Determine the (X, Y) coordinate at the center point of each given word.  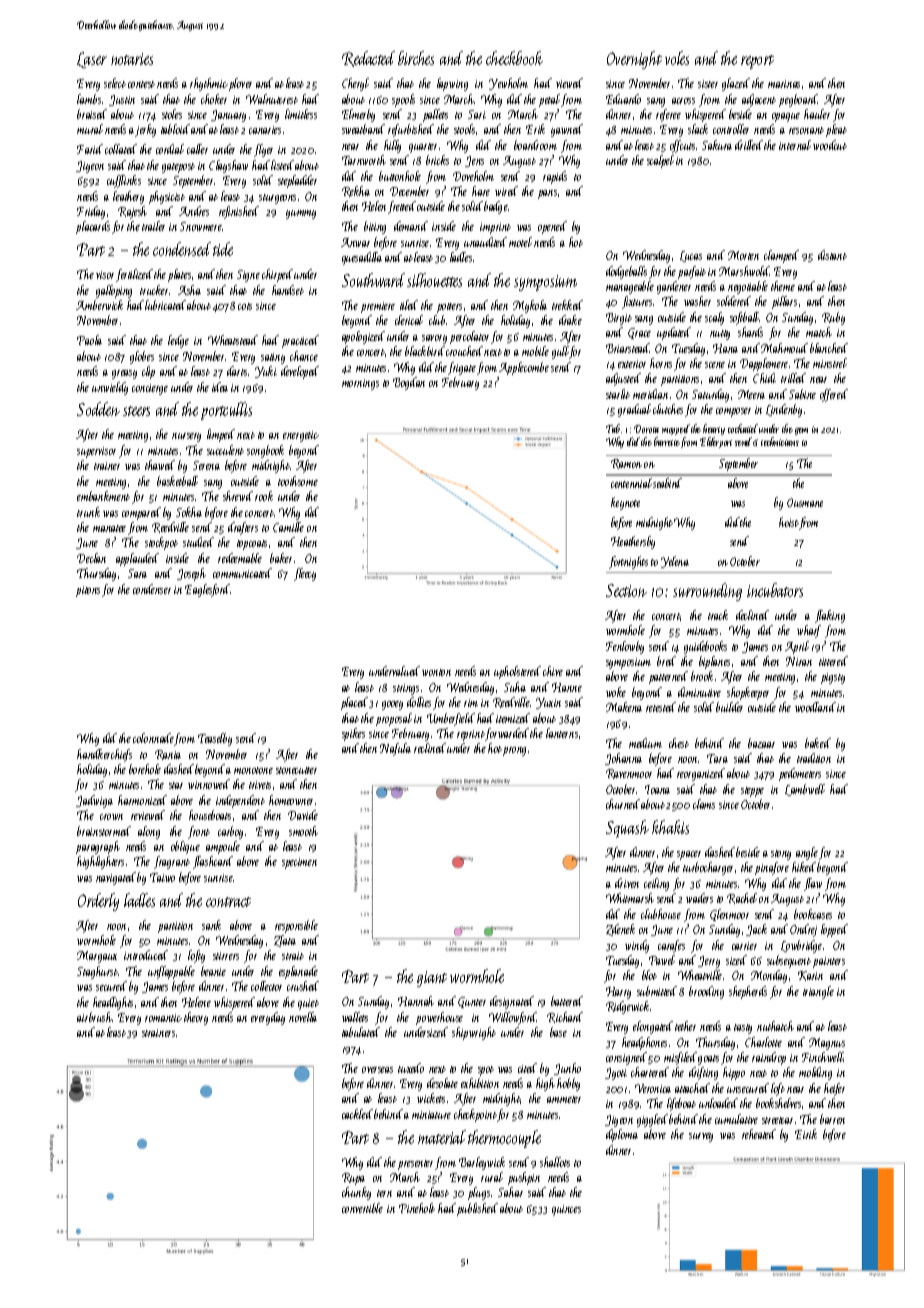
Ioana (657, 789)
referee (668, 115)
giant (432, 979)
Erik (535, 129)
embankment (103, 496)
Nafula (395, 749)
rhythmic (209, 84)
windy (637, 946)
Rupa (353, 1179)
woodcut (830, 145)
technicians (780, 441)
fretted (402, 207)
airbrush (95, 1017)
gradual (634, 410)
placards (93, 227)
